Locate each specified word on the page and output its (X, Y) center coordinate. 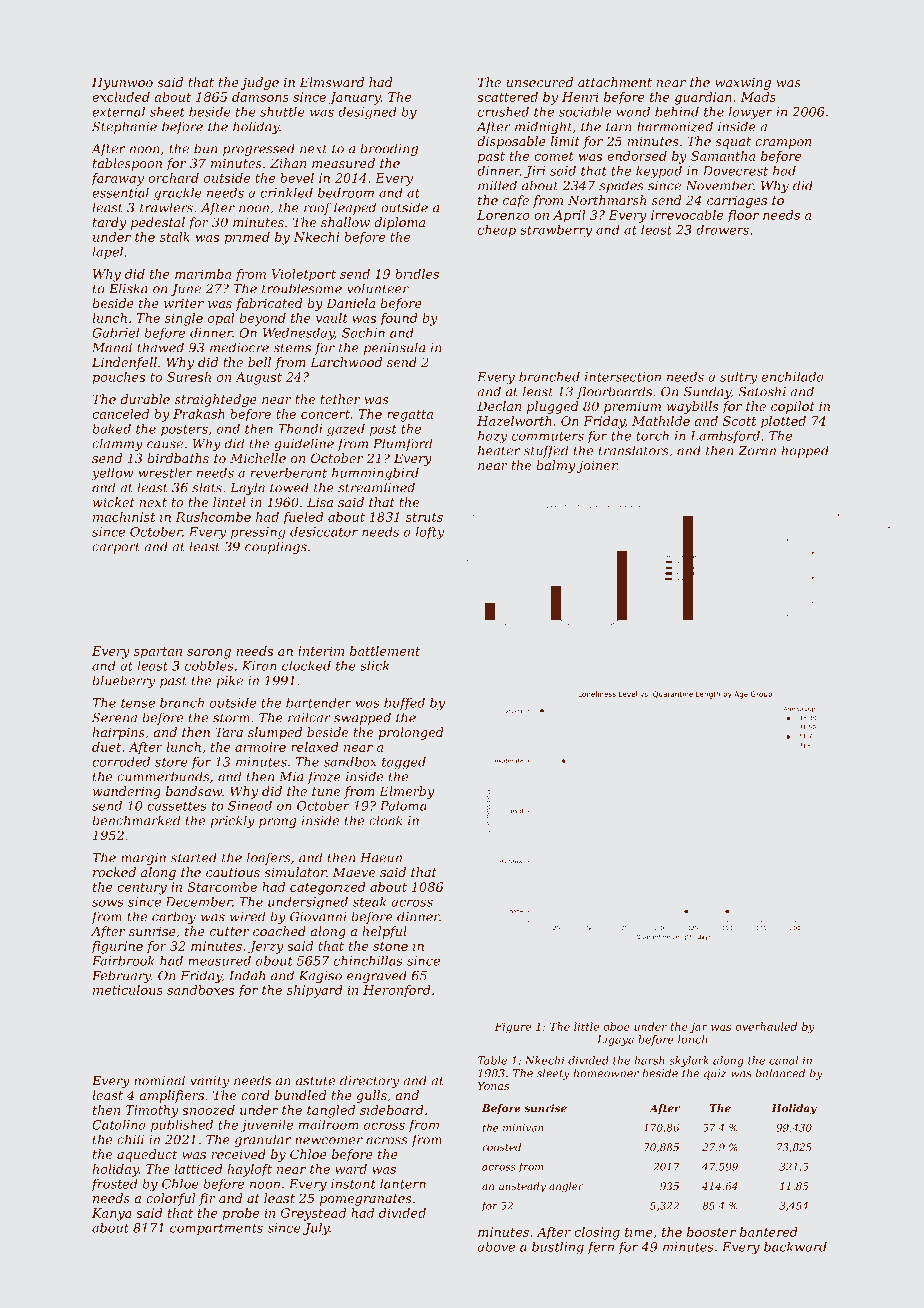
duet (106, 747)
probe (240, 1214)
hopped (805, 451)
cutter (229, 931)
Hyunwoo (122, 83)
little (586, 1026)
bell (259, 362)
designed (367, 113)
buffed (404, 704)
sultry (739, 378)
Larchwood (346, 362)
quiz (715, 1074)
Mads (758, 97)
